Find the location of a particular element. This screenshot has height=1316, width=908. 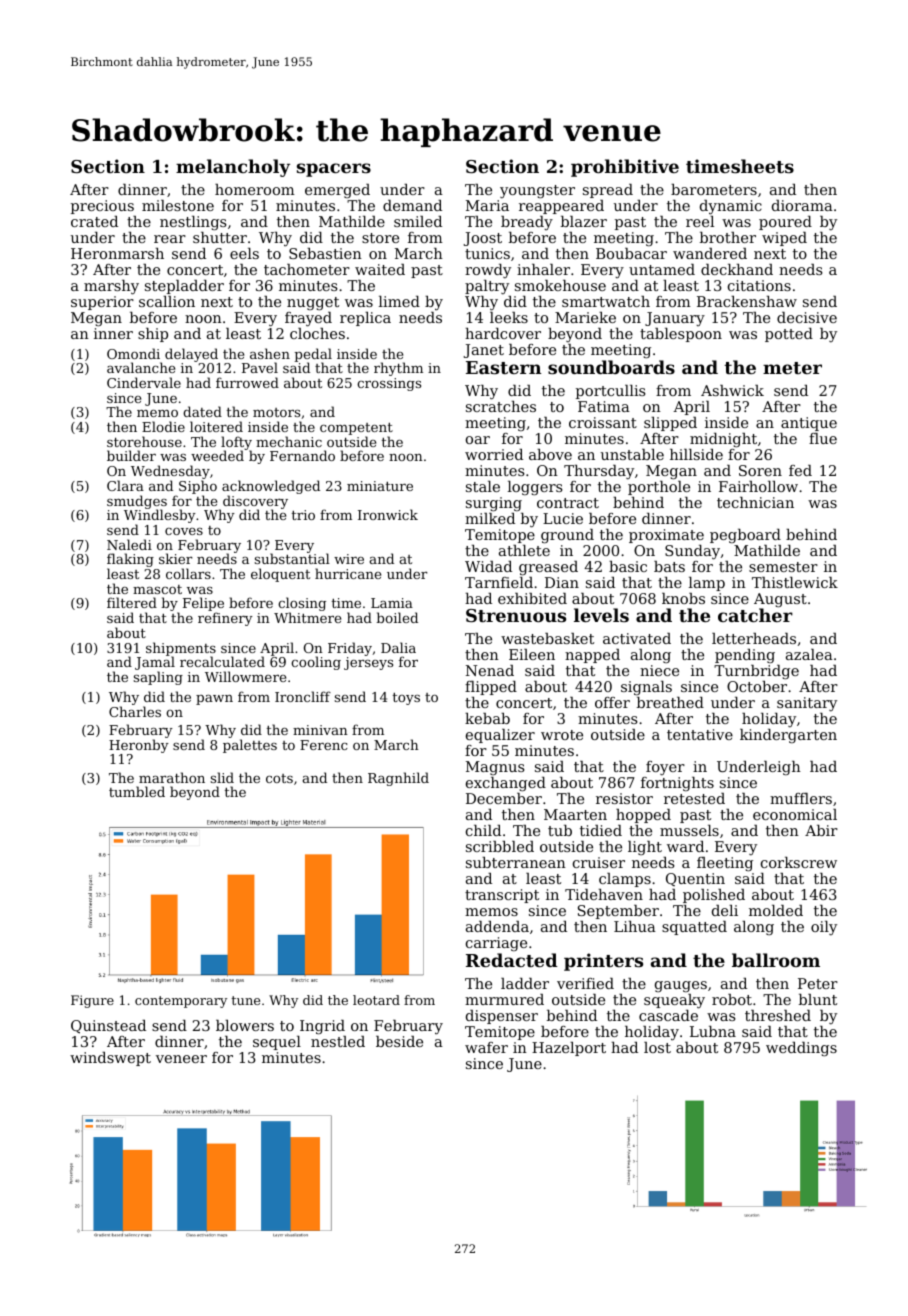

scribbled is located at coordinates (500, 846).
